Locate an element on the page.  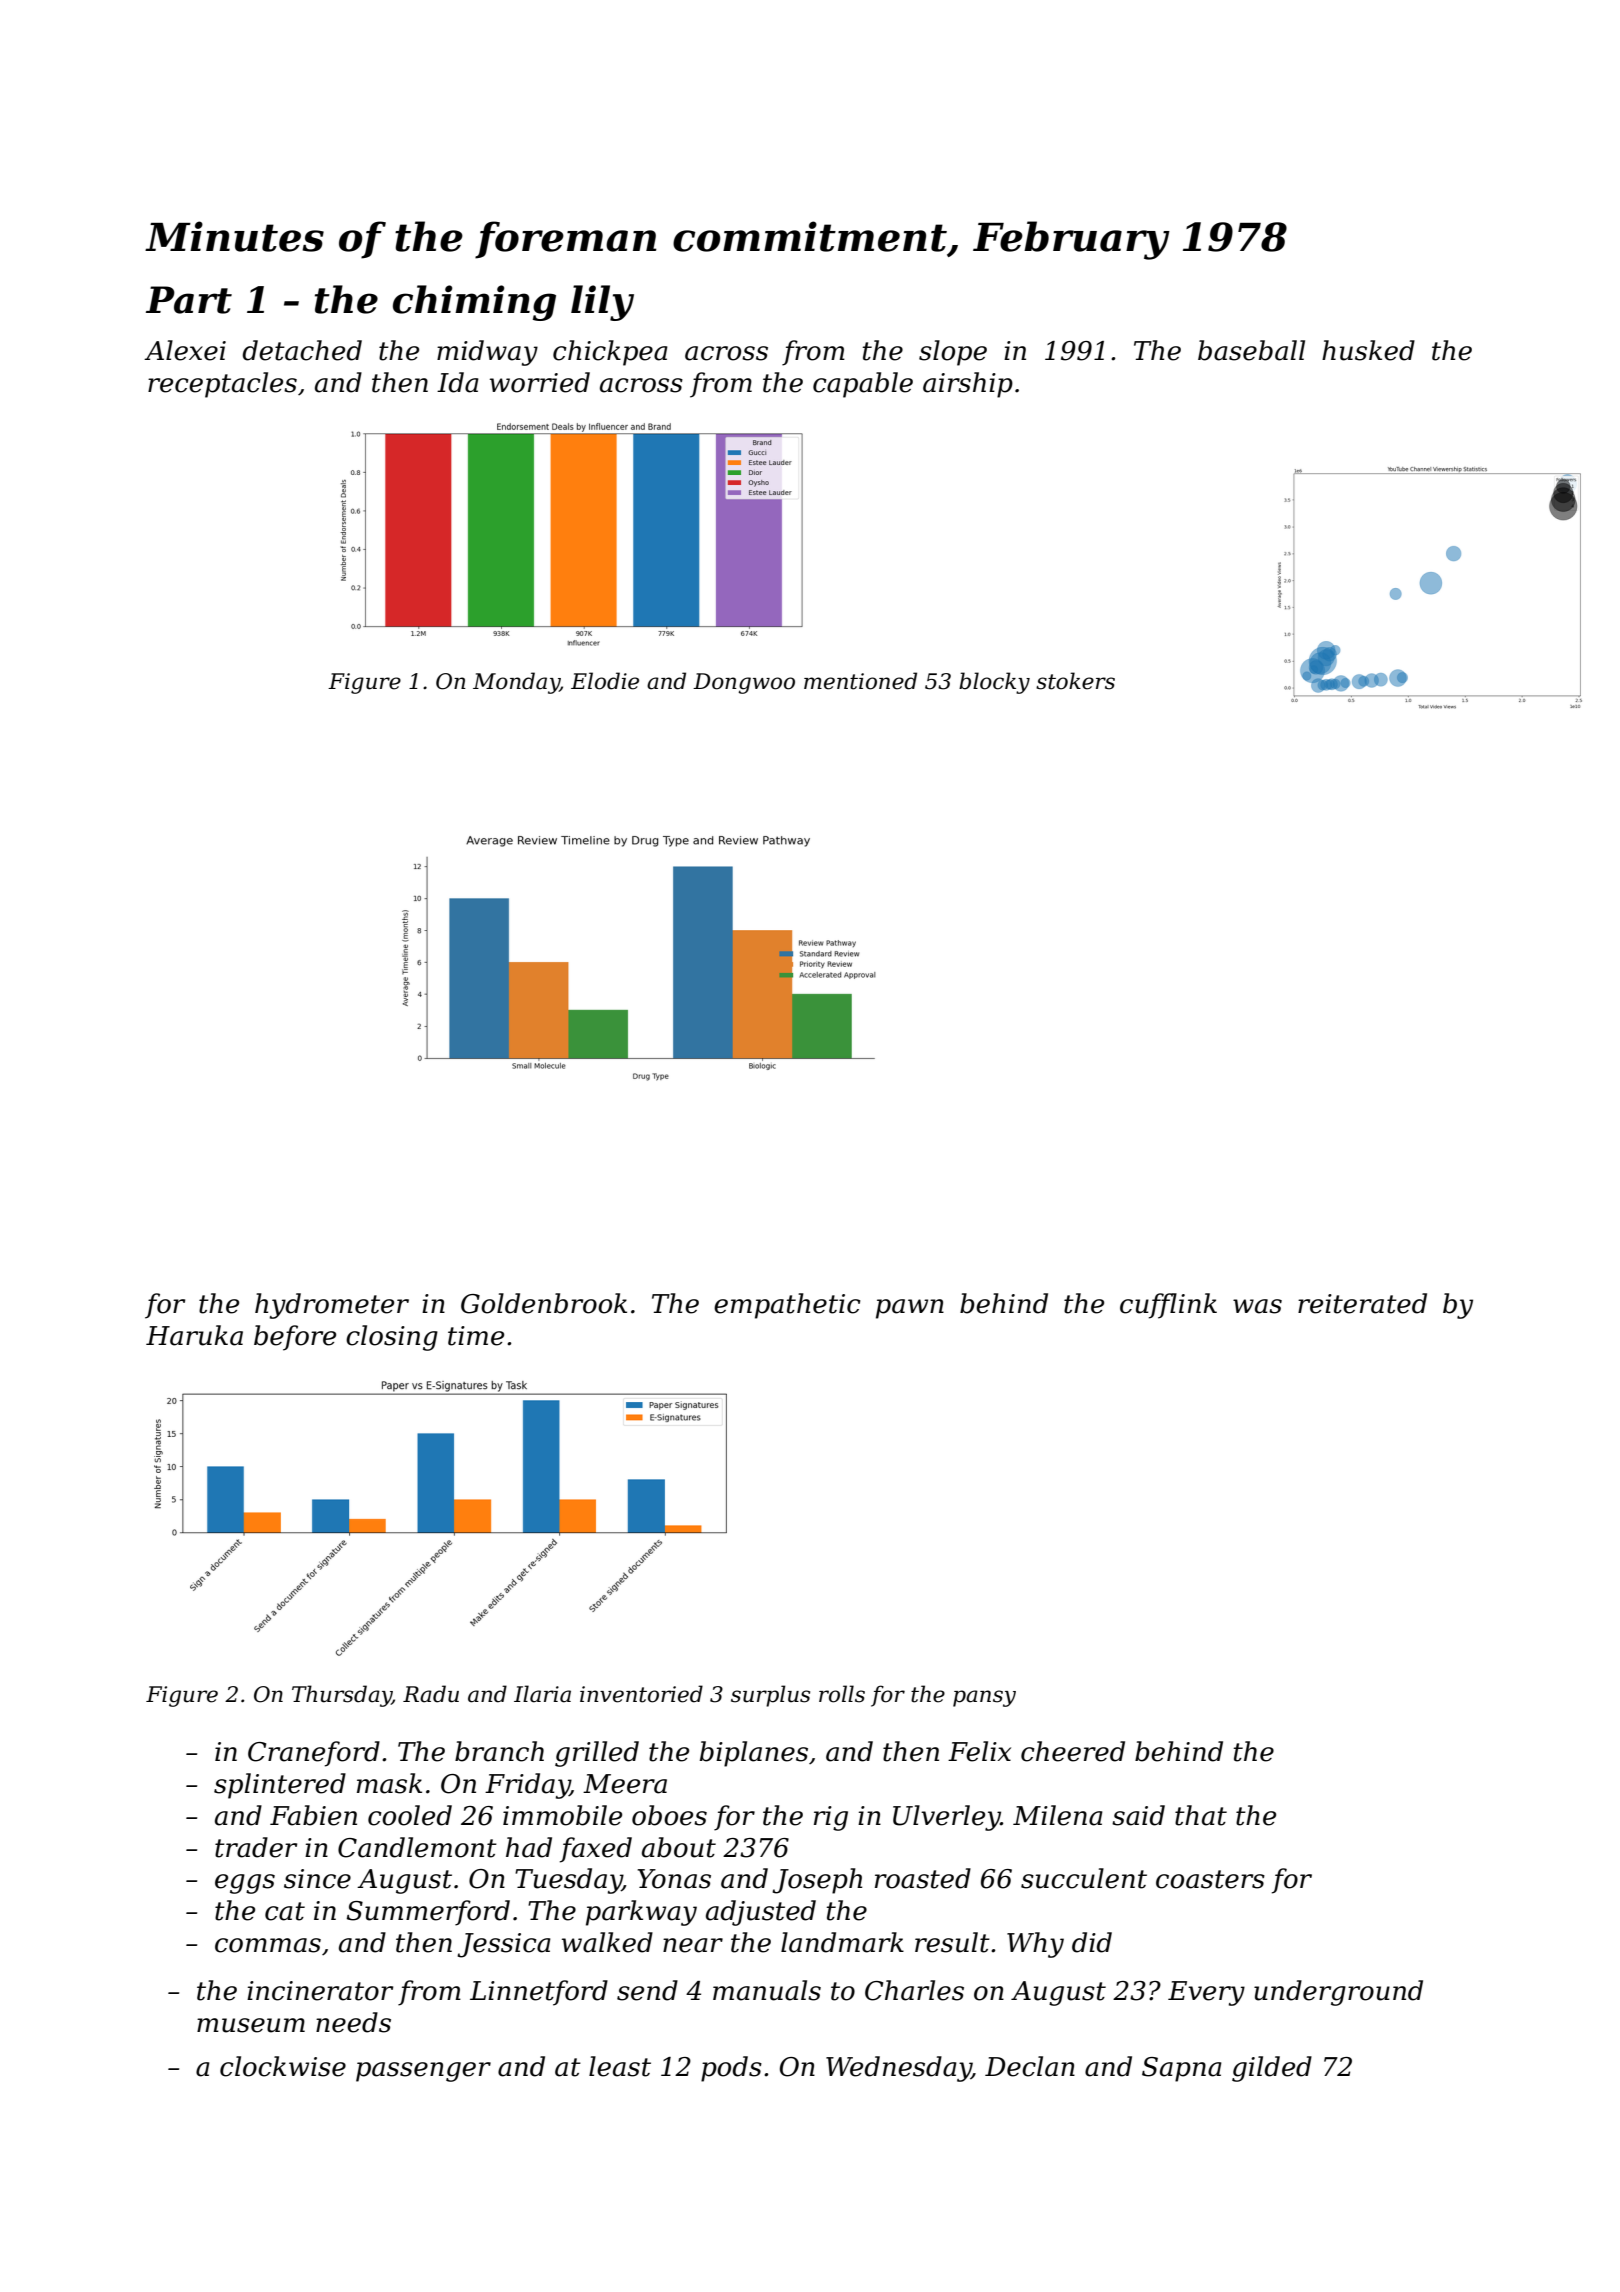
husked is located at coordinates (1368, 350).
